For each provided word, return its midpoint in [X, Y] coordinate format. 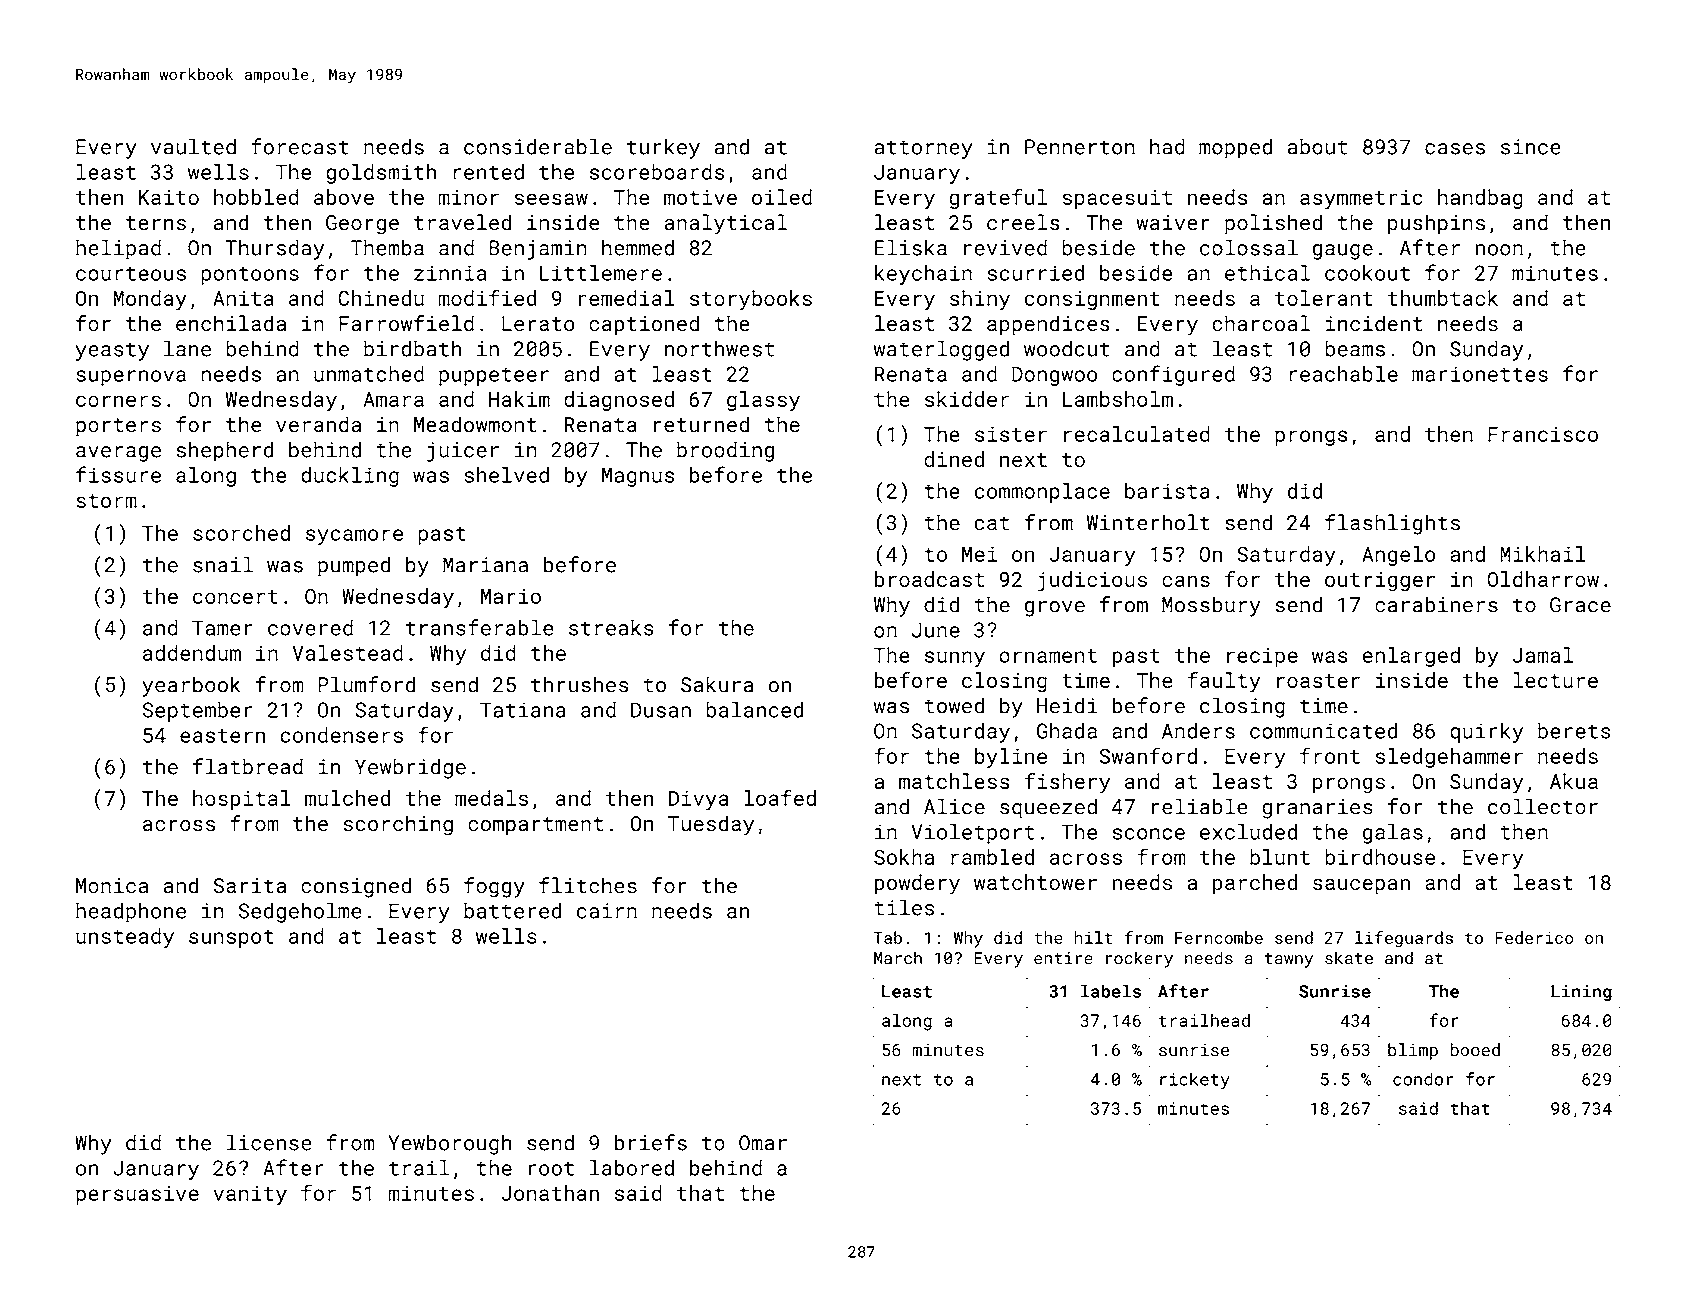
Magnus [638, 477]
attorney [923, 149]
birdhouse [1380, 857]
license [269, 1142]
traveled [462, 222]
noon [1499, 250]
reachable [1343, 374]
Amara [394, 399]
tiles [904, 907]
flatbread [248, 766]
